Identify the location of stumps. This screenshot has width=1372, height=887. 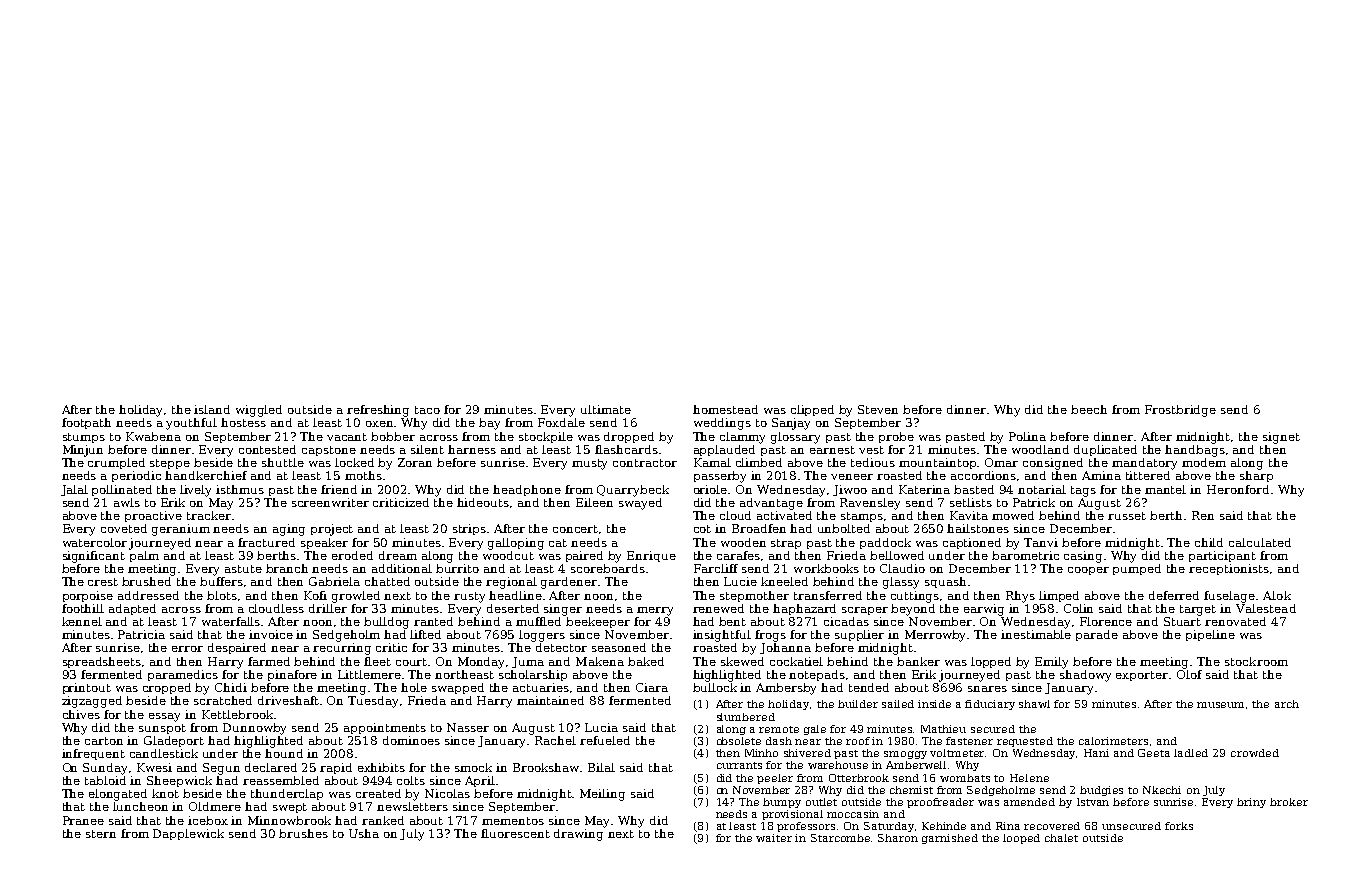
(84, 438).
